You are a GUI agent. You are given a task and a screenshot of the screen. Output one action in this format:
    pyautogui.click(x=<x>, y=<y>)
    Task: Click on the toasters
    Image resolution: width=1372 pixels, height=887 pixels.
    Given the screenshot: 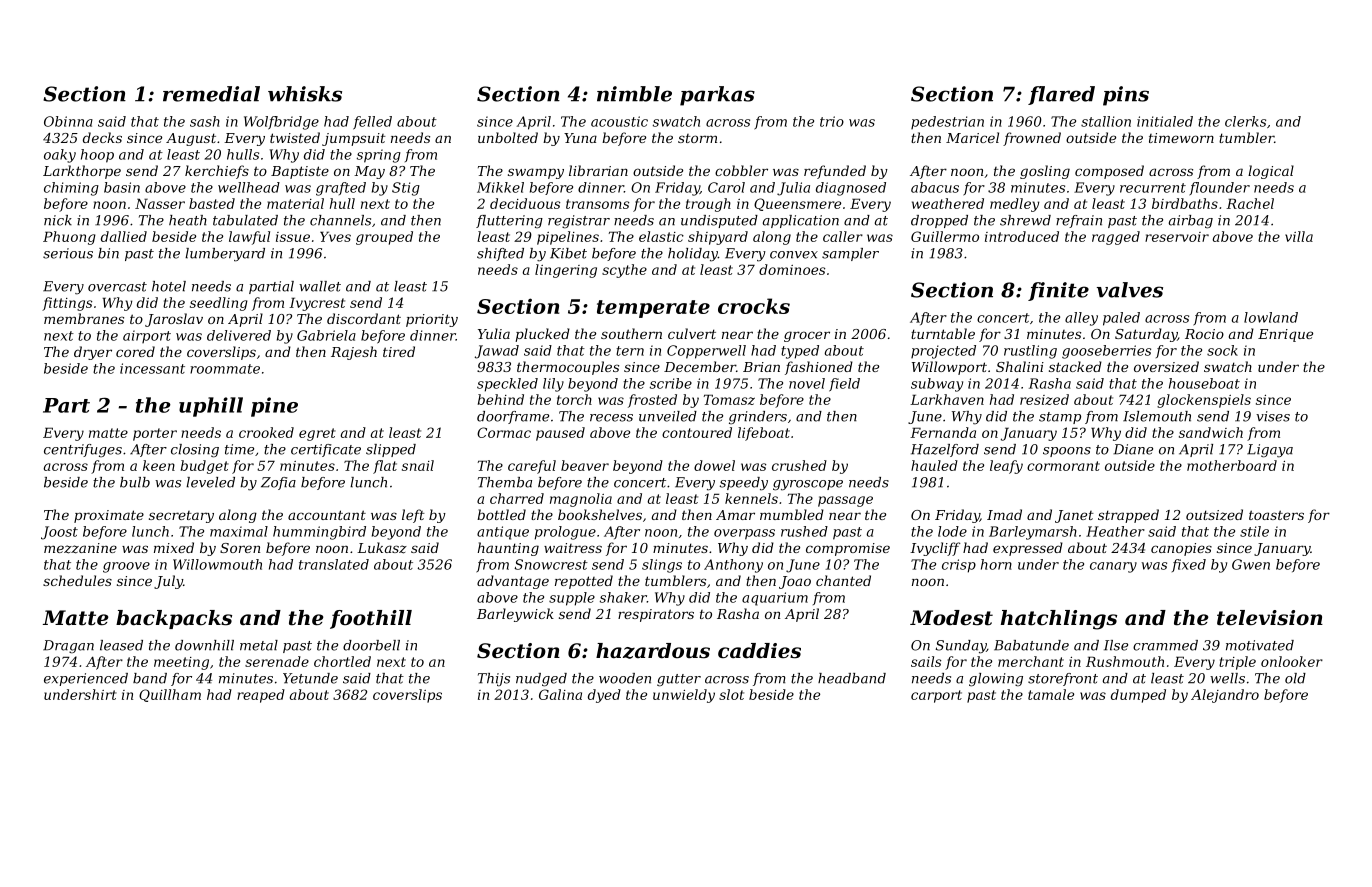 What is the action you would take?
    pyautogui.click(x=1276, y=515)
